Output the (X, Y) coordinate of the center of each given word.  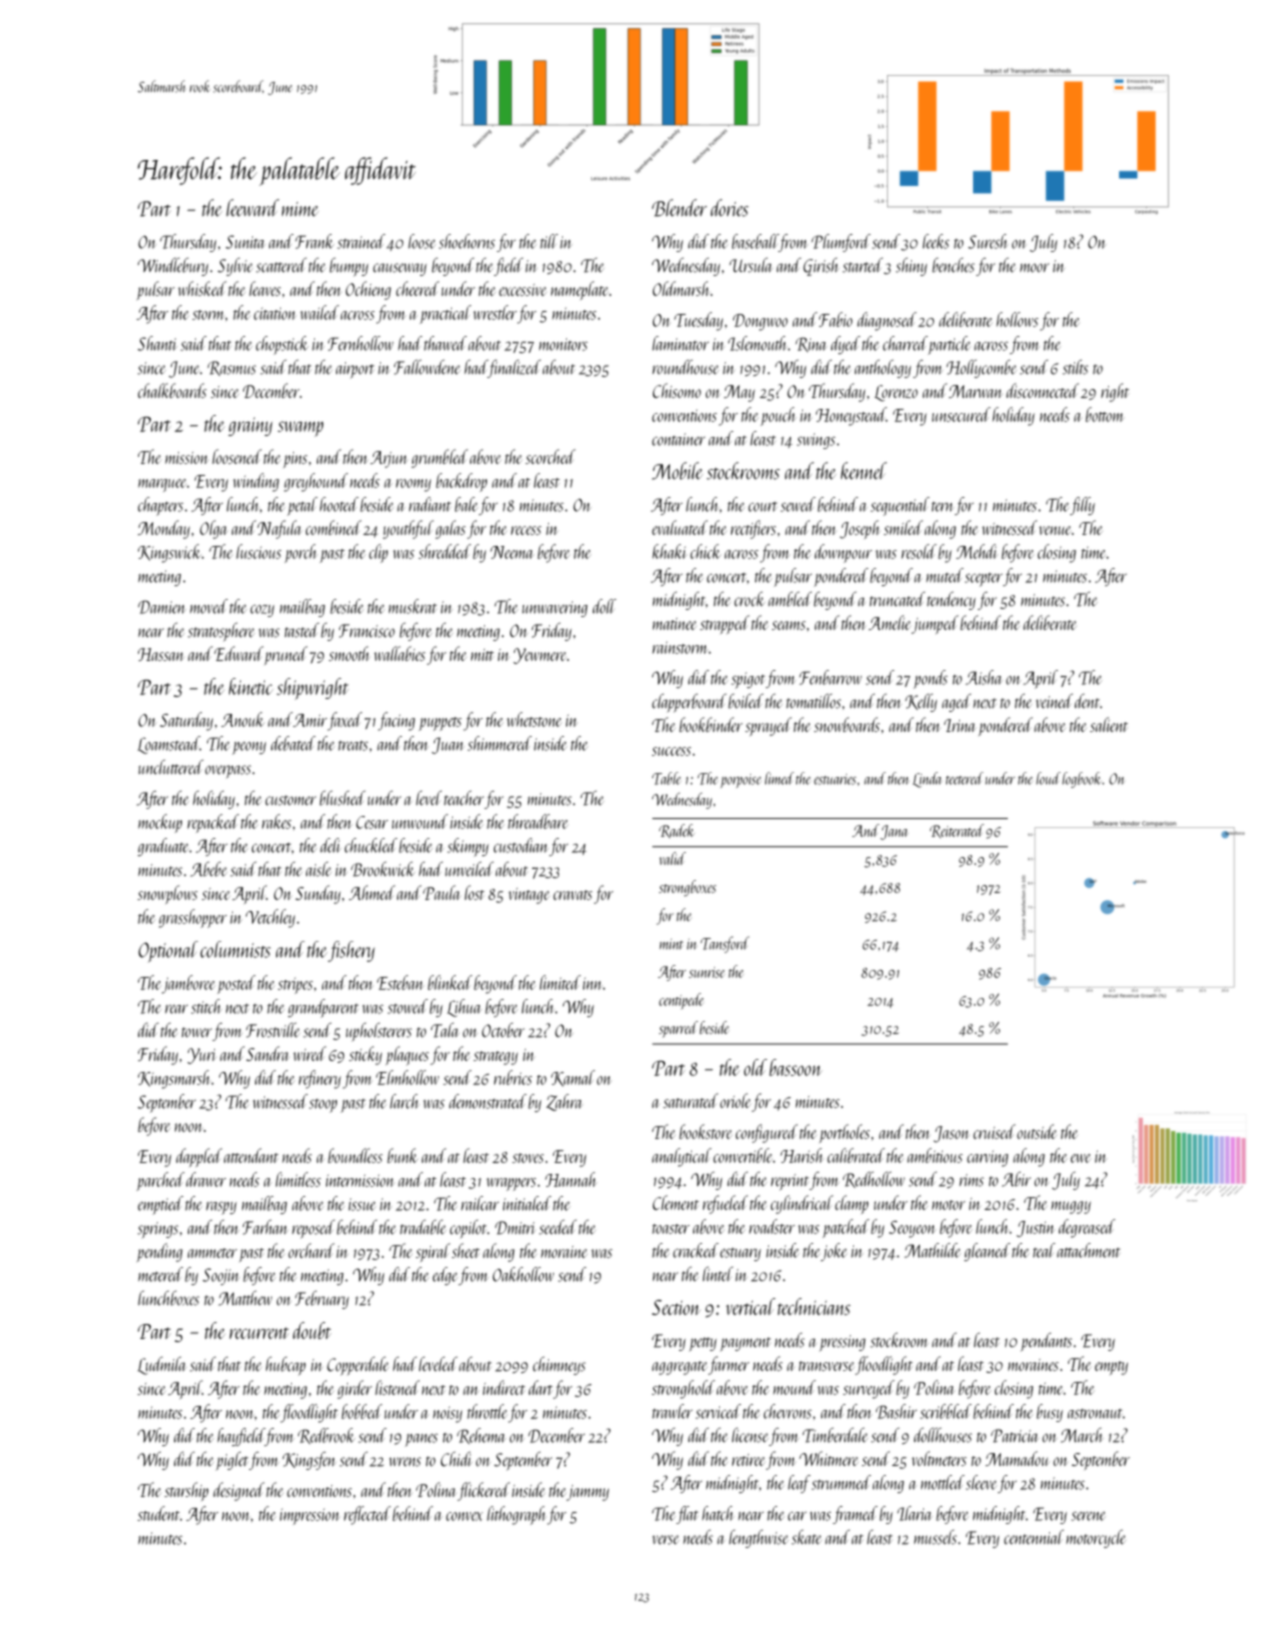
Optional (168, 951)
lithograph (517, 1515)
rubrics (513, 1077)
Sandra (267, 1053)
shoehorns (467, 241)
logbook (1081, 780)
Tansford (724, 944)
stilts (1075, 367)
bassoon (795, 1067)
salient (1109, 724)
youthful (408, 529)
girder (354, 1389)
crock (749, 599)
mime (300, 209)
